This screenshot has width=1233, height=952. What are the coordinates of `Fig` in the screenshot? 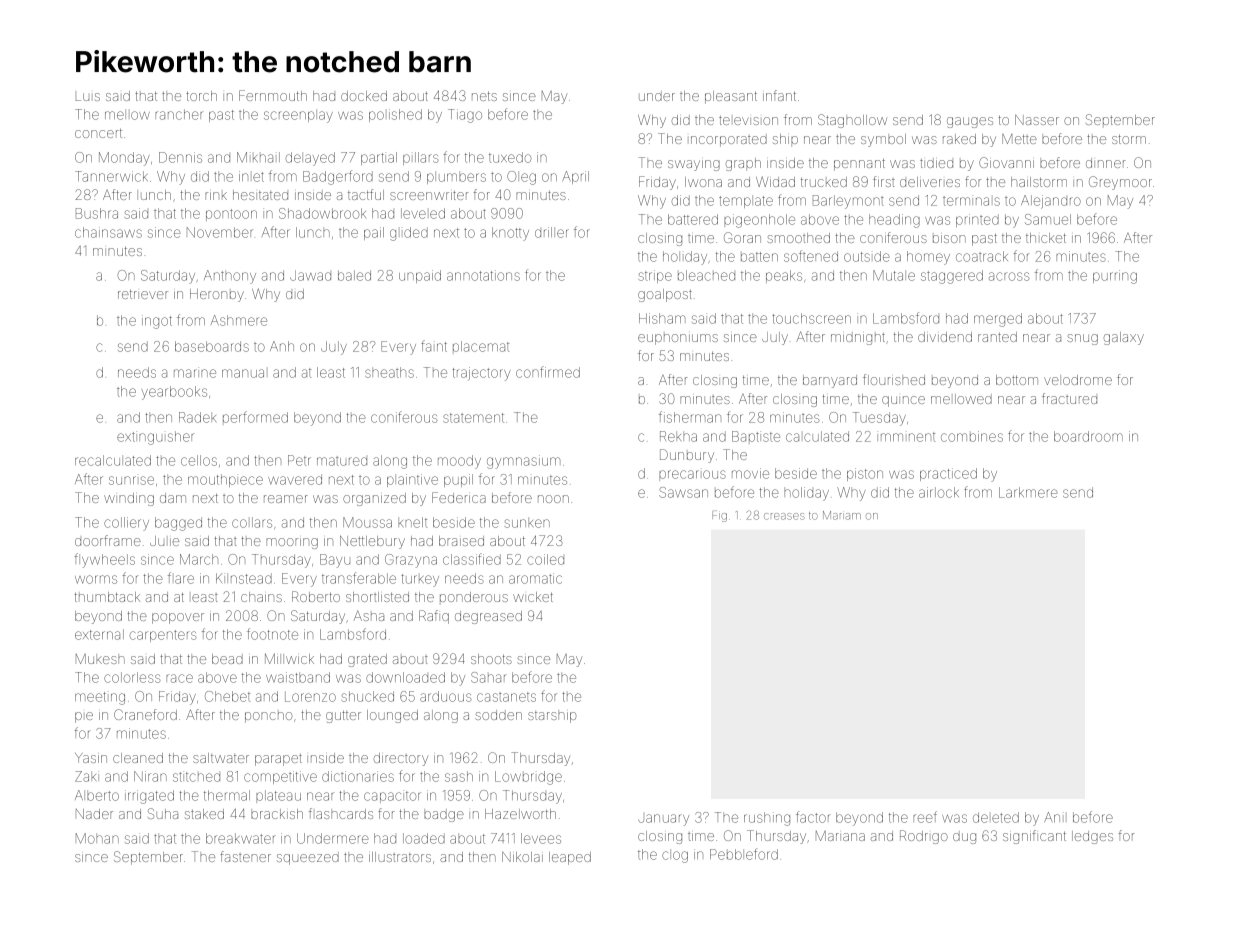 It's located at (719, 516).
